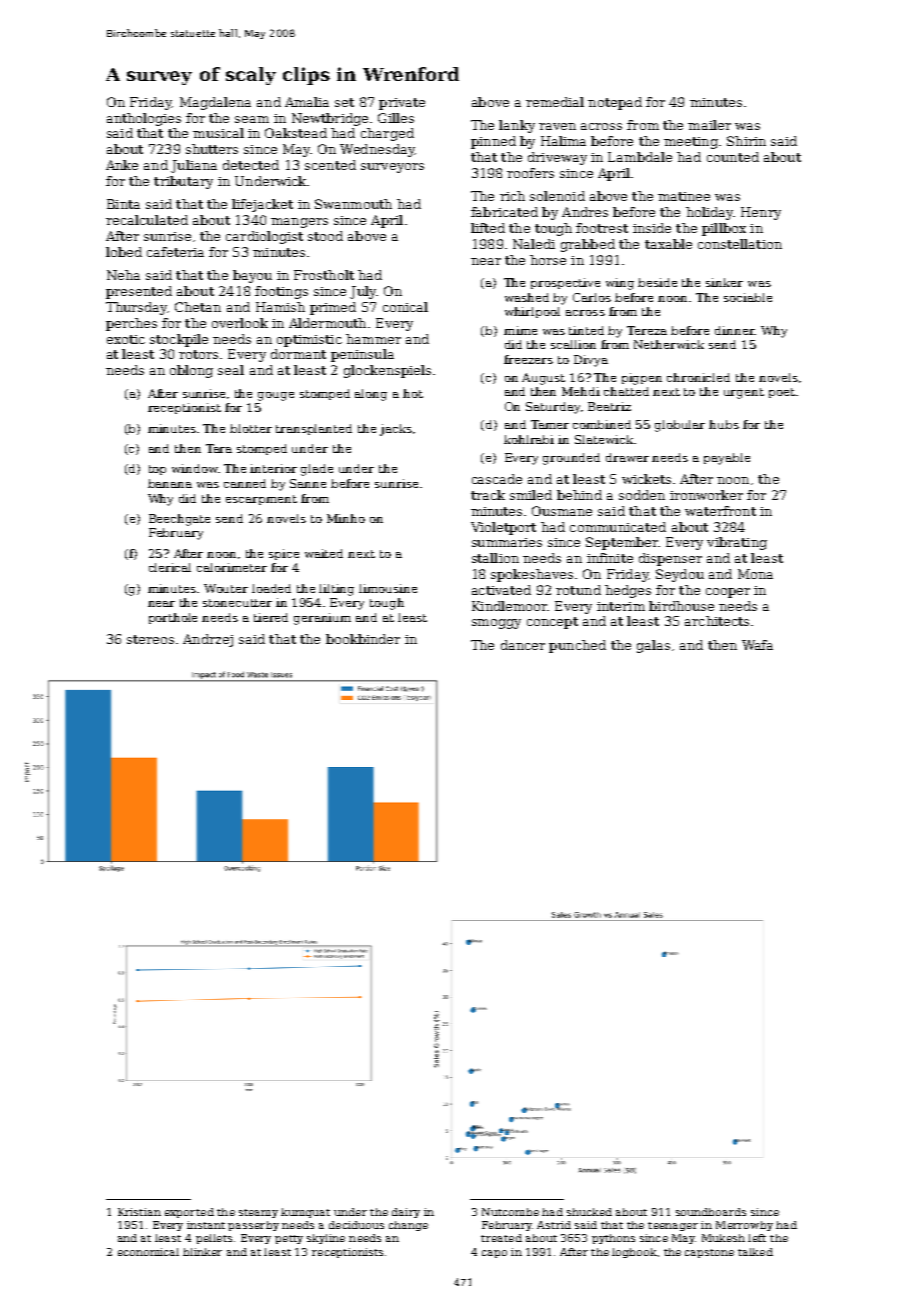 The height and width of the screenshot is (1316, 908). Describe the element at coordinates (494, 1254) in the screenshot. I see `capo` at that location.
